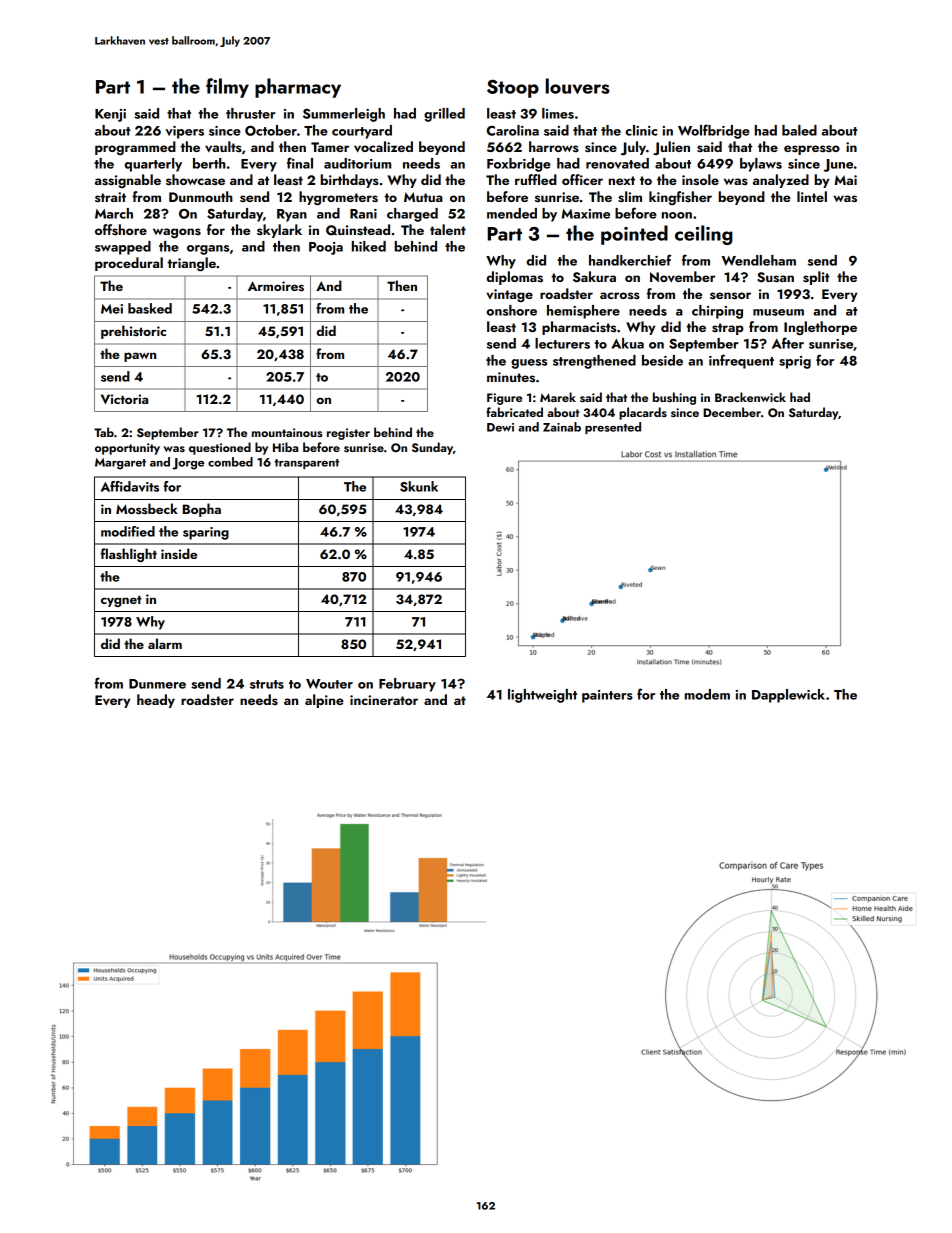  I want to click on louvers, so click(578, 86).
